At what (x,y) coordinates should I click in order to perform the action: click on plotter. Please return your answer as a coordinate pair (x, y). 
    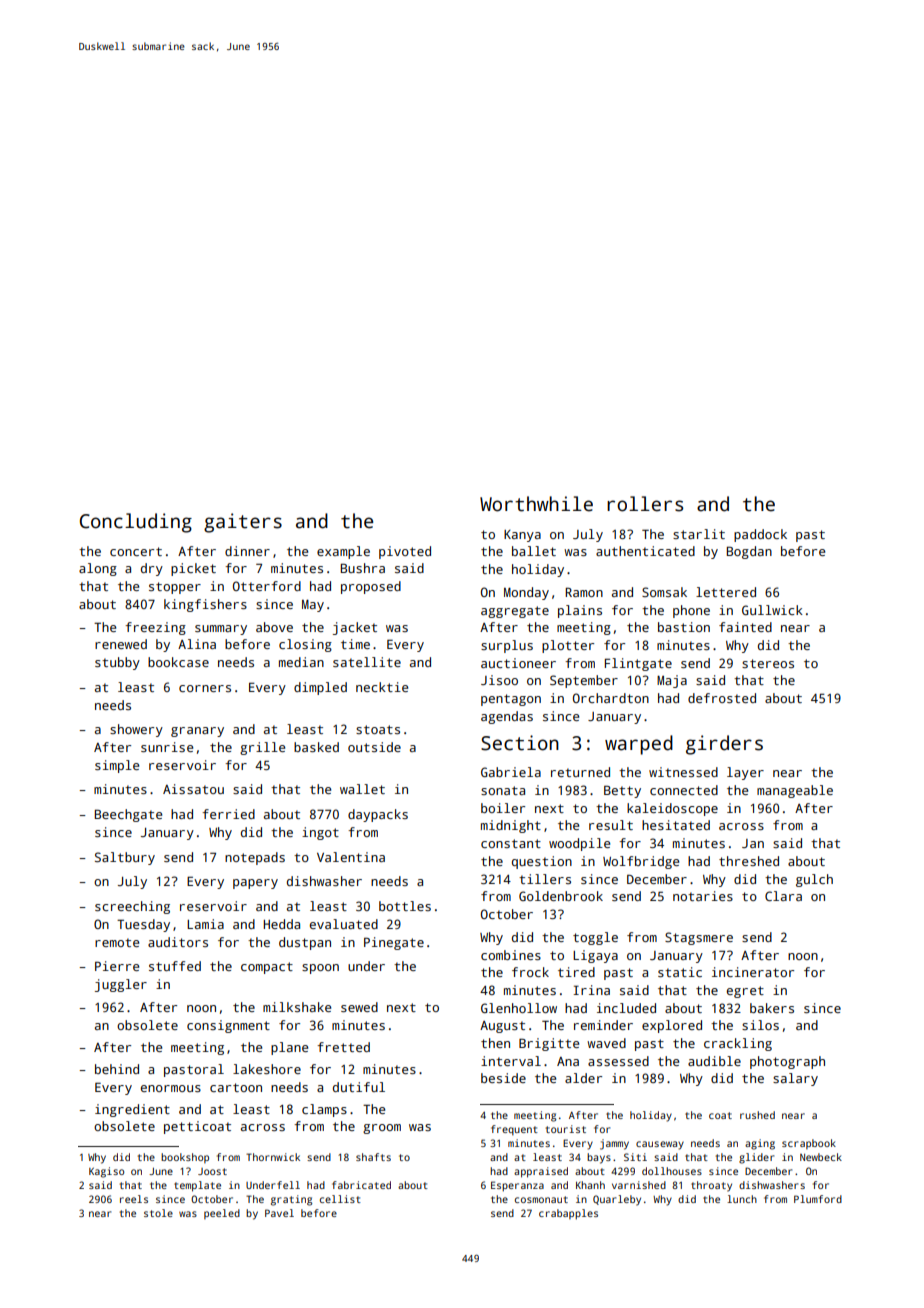
    Looking at the image, I should click on (568, 646).
